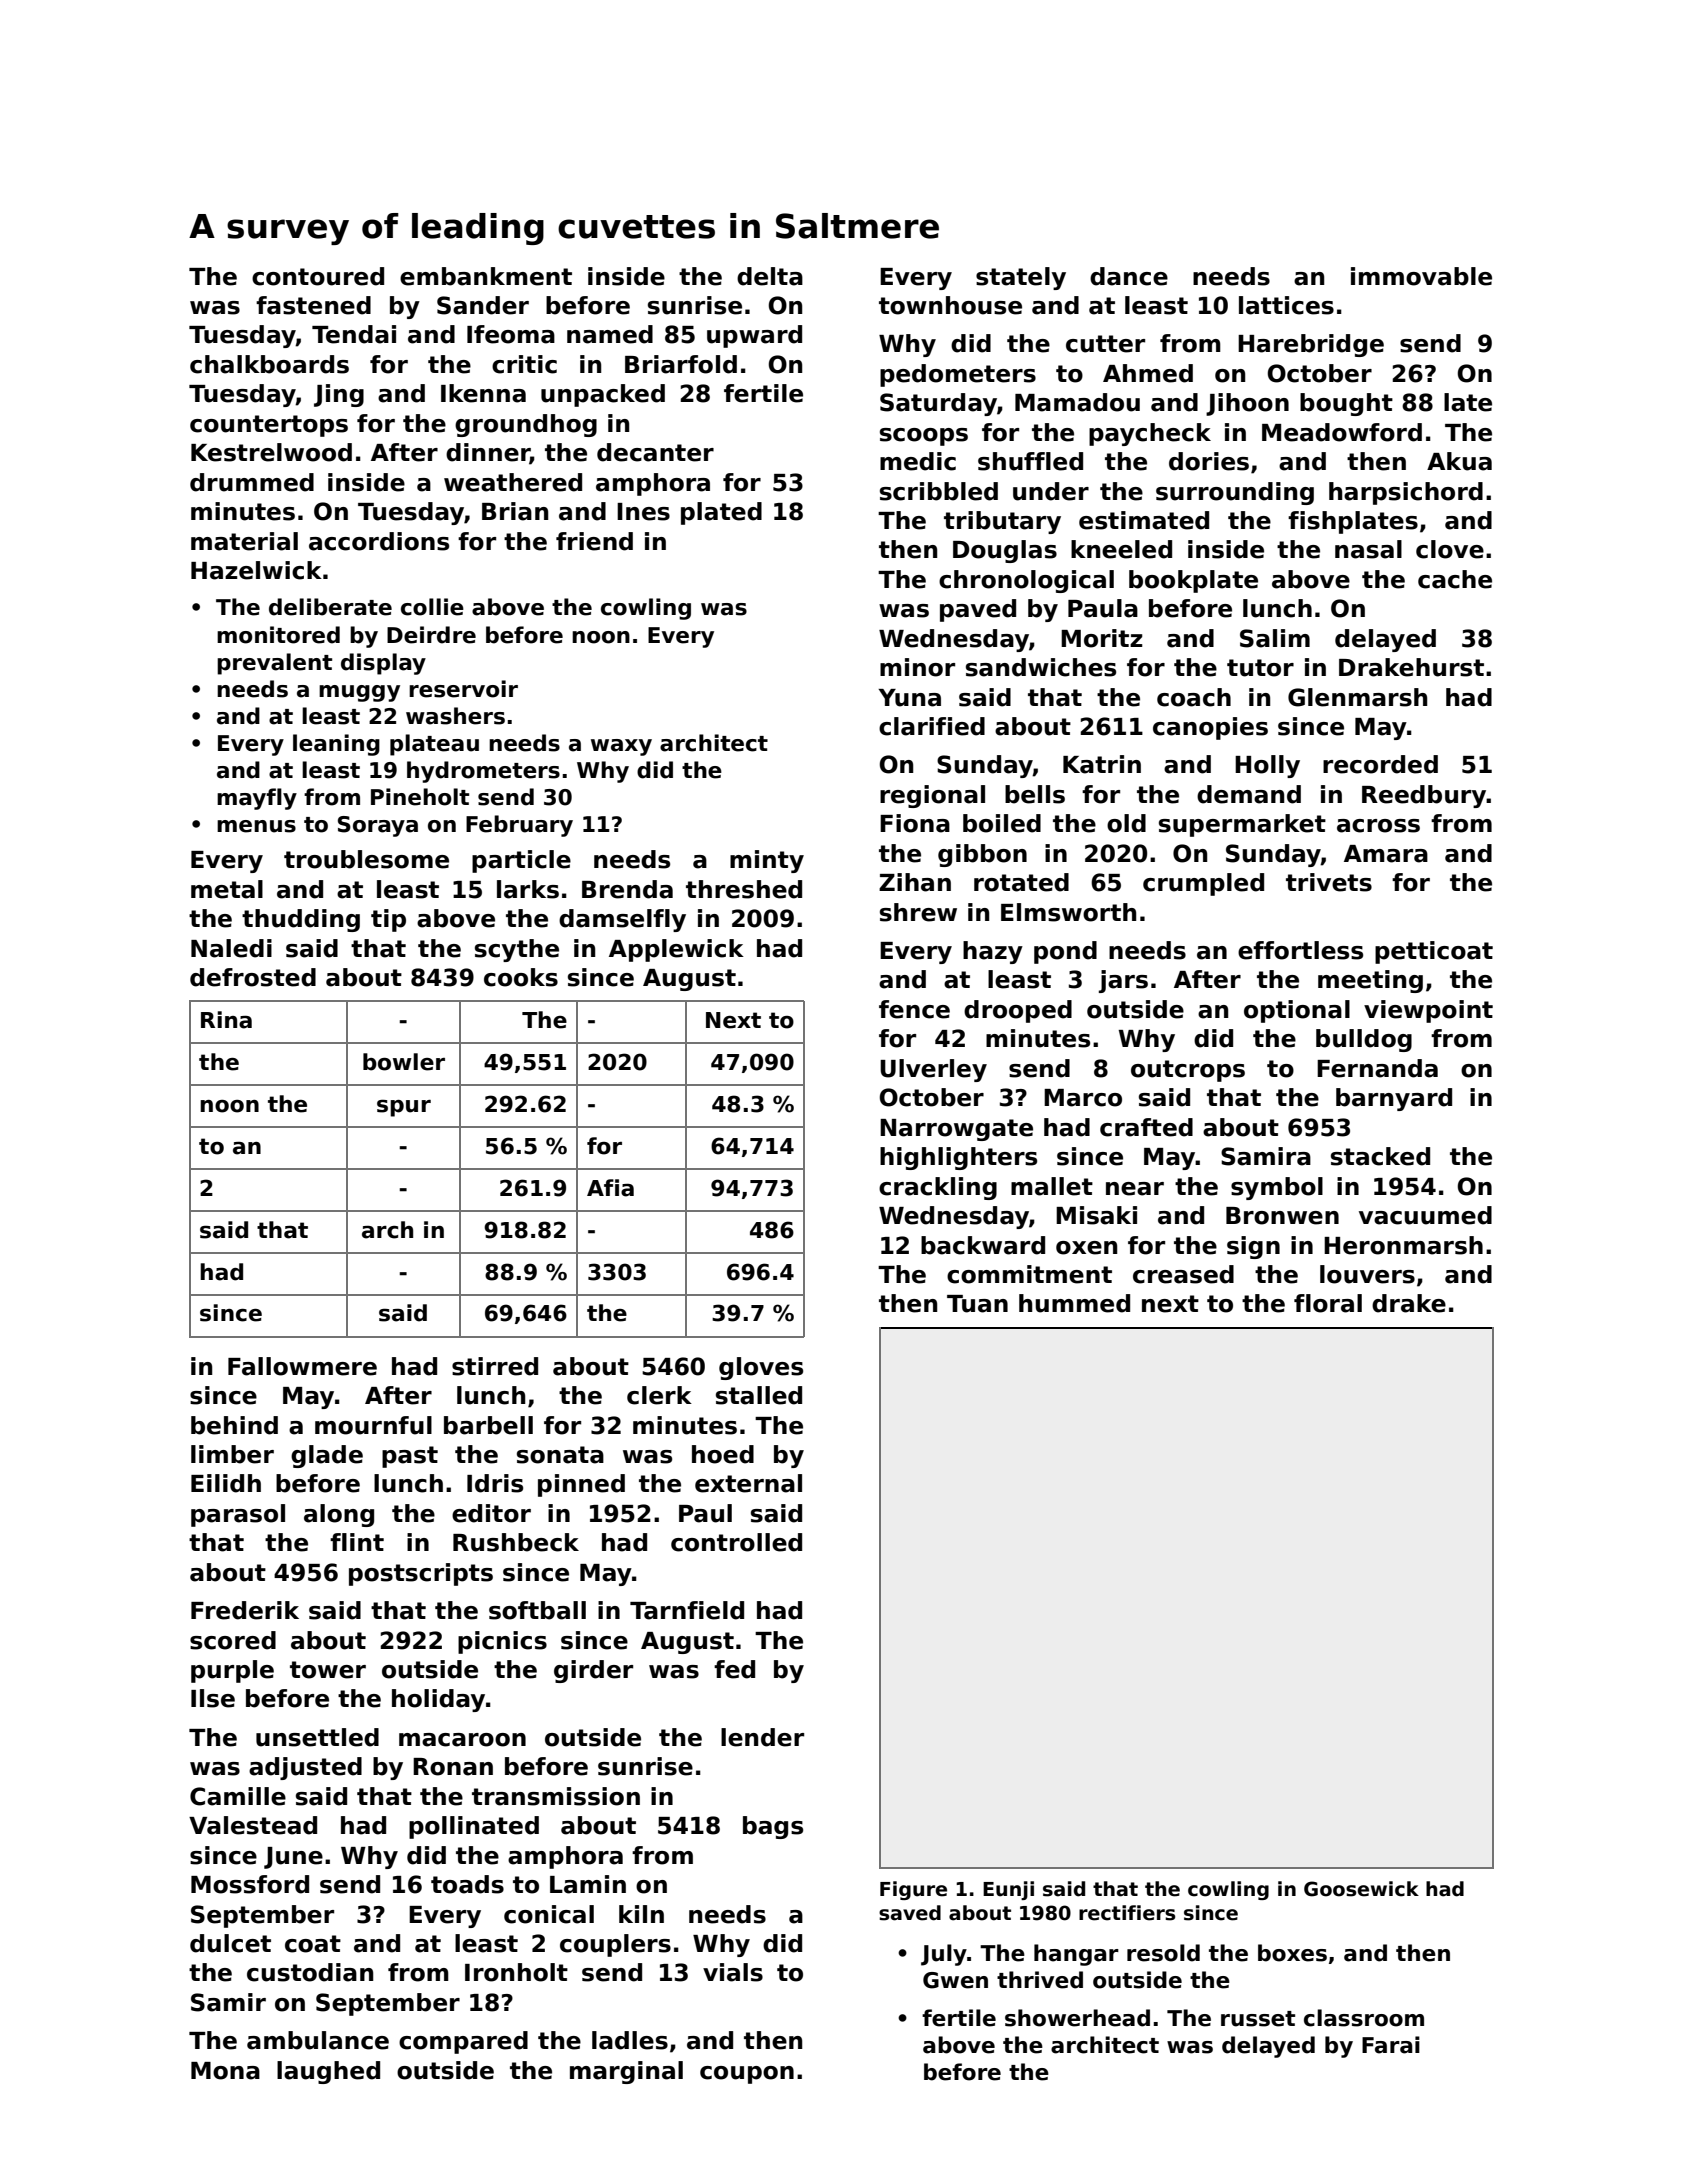  I want to click on immovable, so click(1421, 276).
